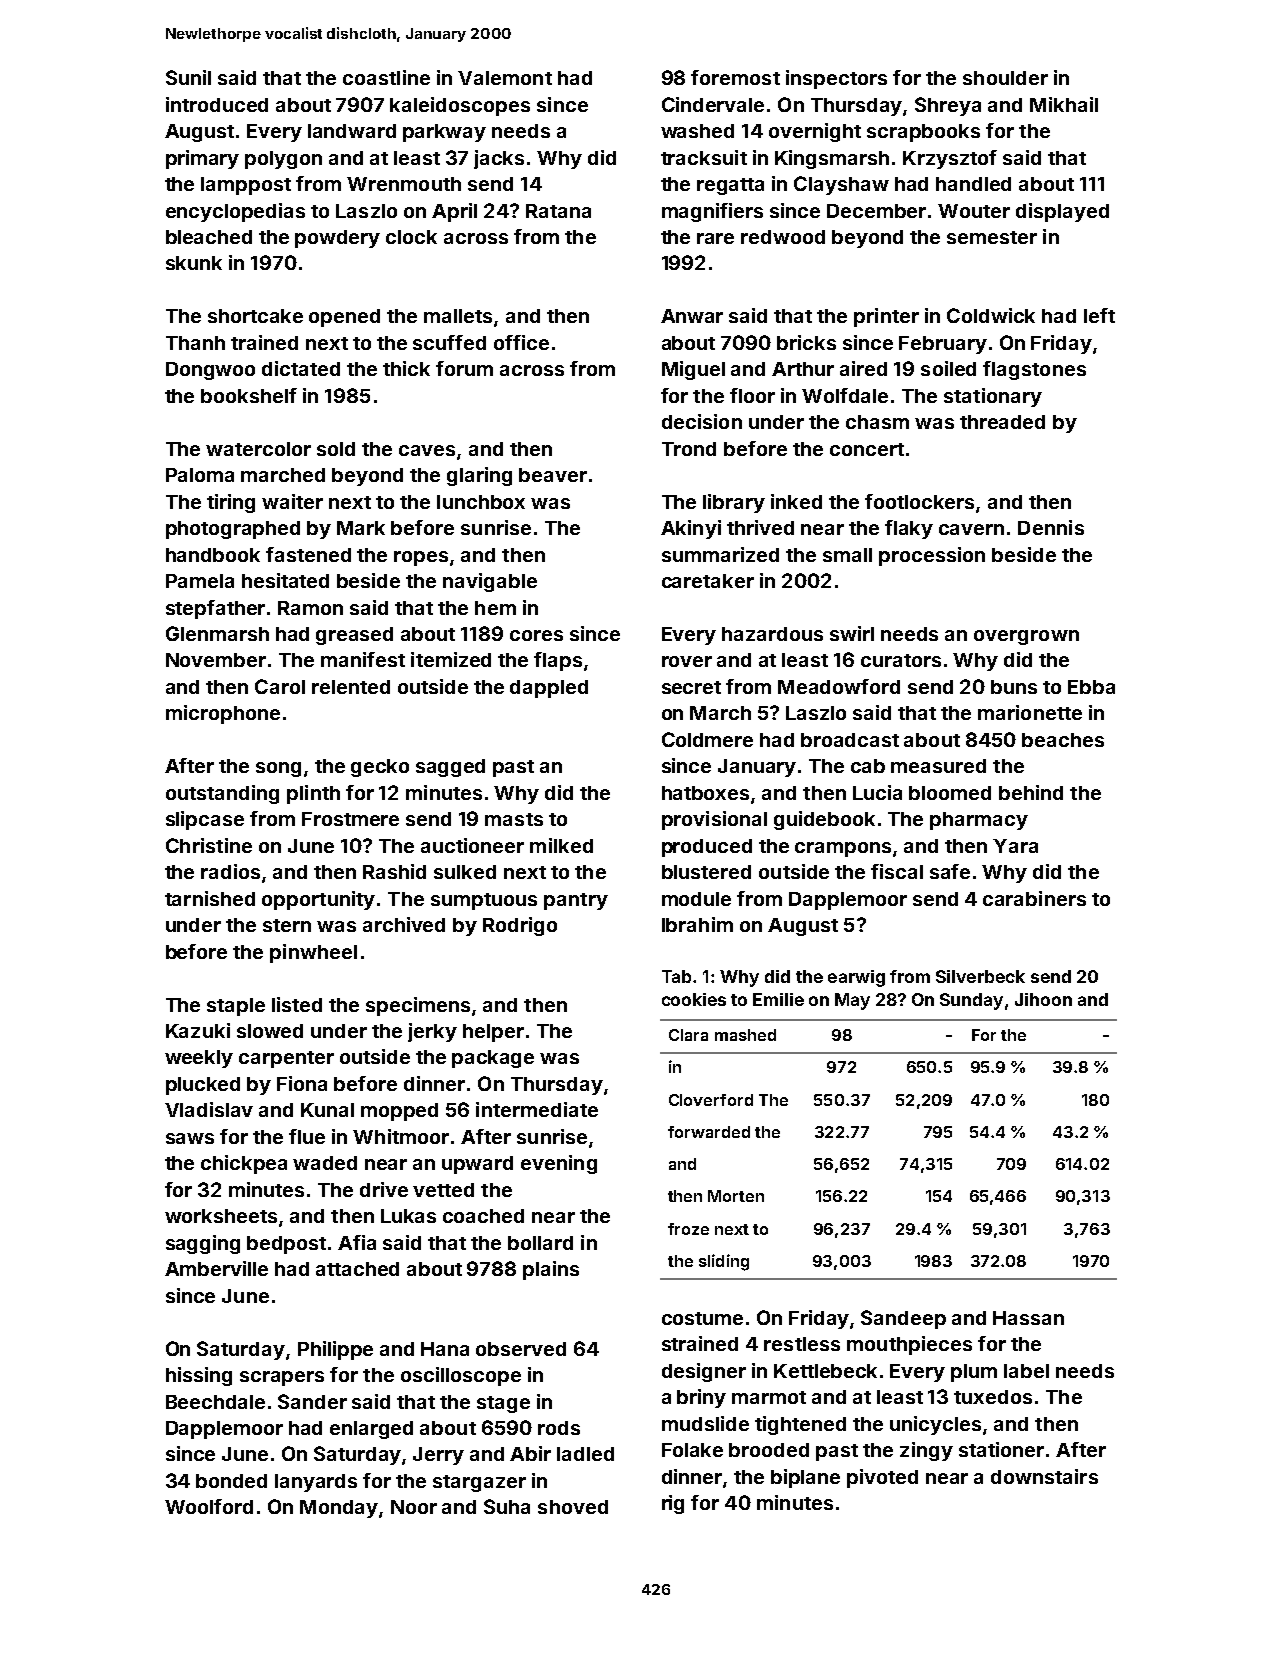 The image size is (1282, 1659). I want to click on Noor, so click(414, 1507).
